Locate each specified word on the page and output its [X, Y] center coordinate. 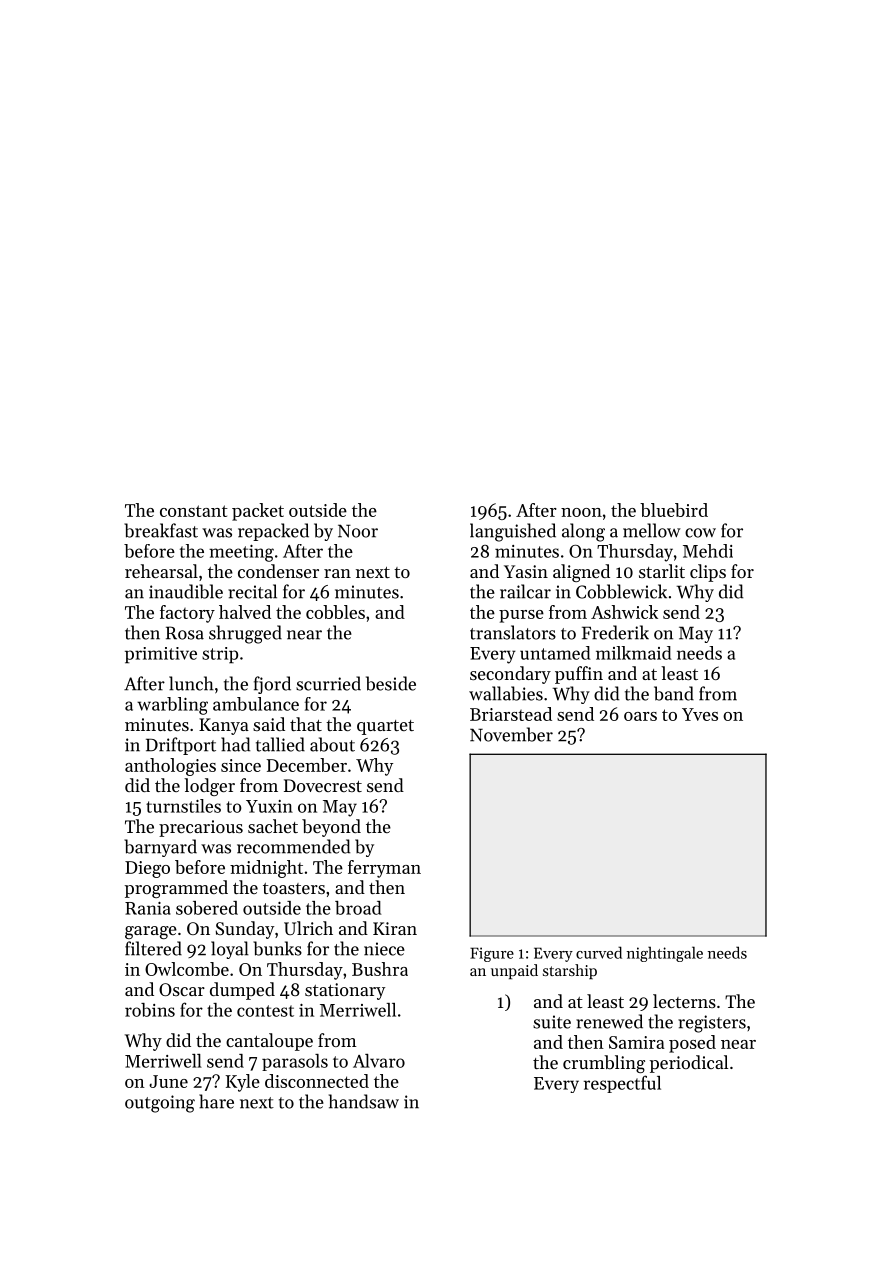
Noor [358, 531]
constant [194, 511]
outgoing [160, 1104]
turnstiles [183, 806]
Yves [700, 714]
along [583, 532]
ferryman [384, 869]
